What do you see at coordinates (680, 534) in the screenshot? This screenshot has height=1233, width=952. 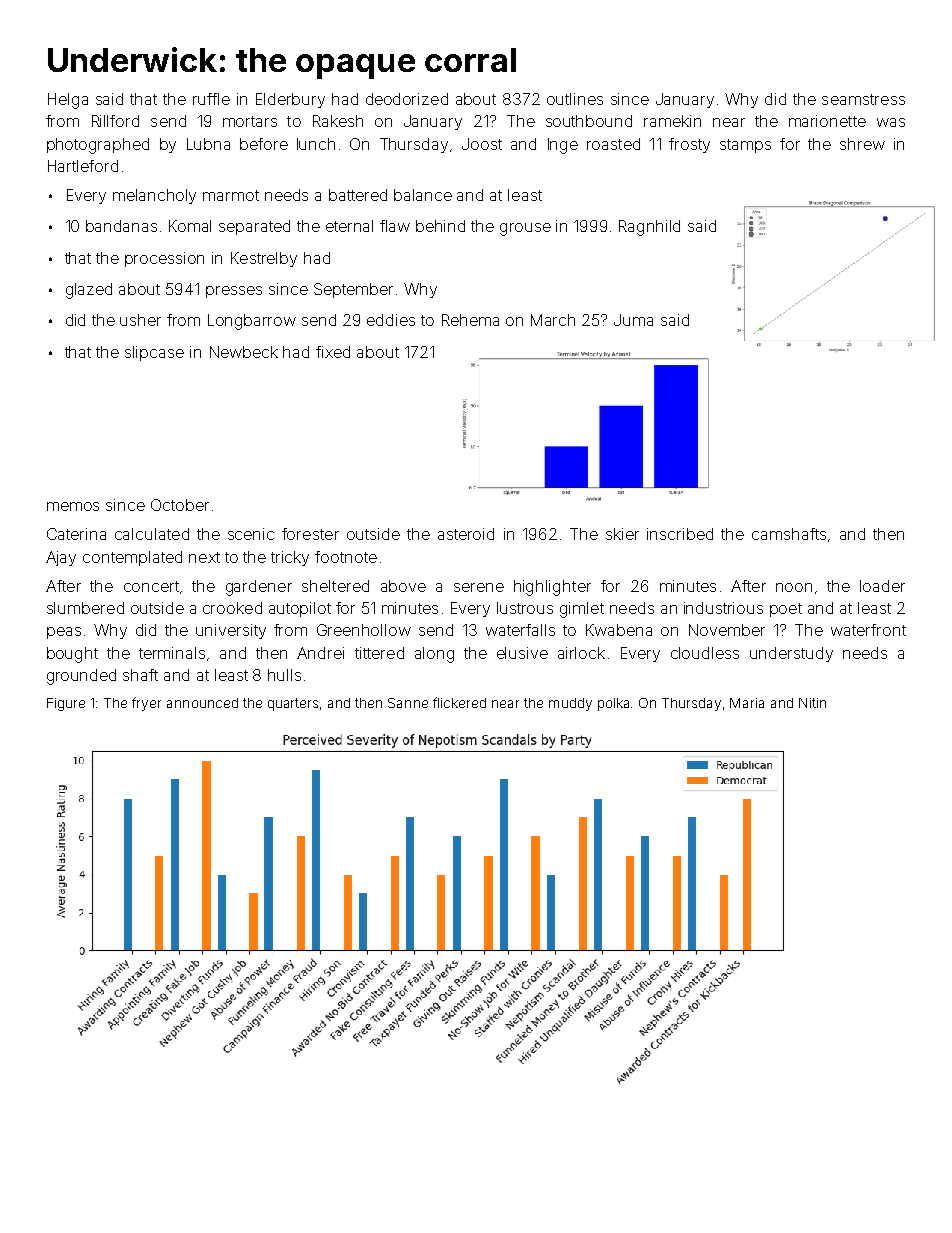 I see `inscribed` at bounding box center [680, 534].
